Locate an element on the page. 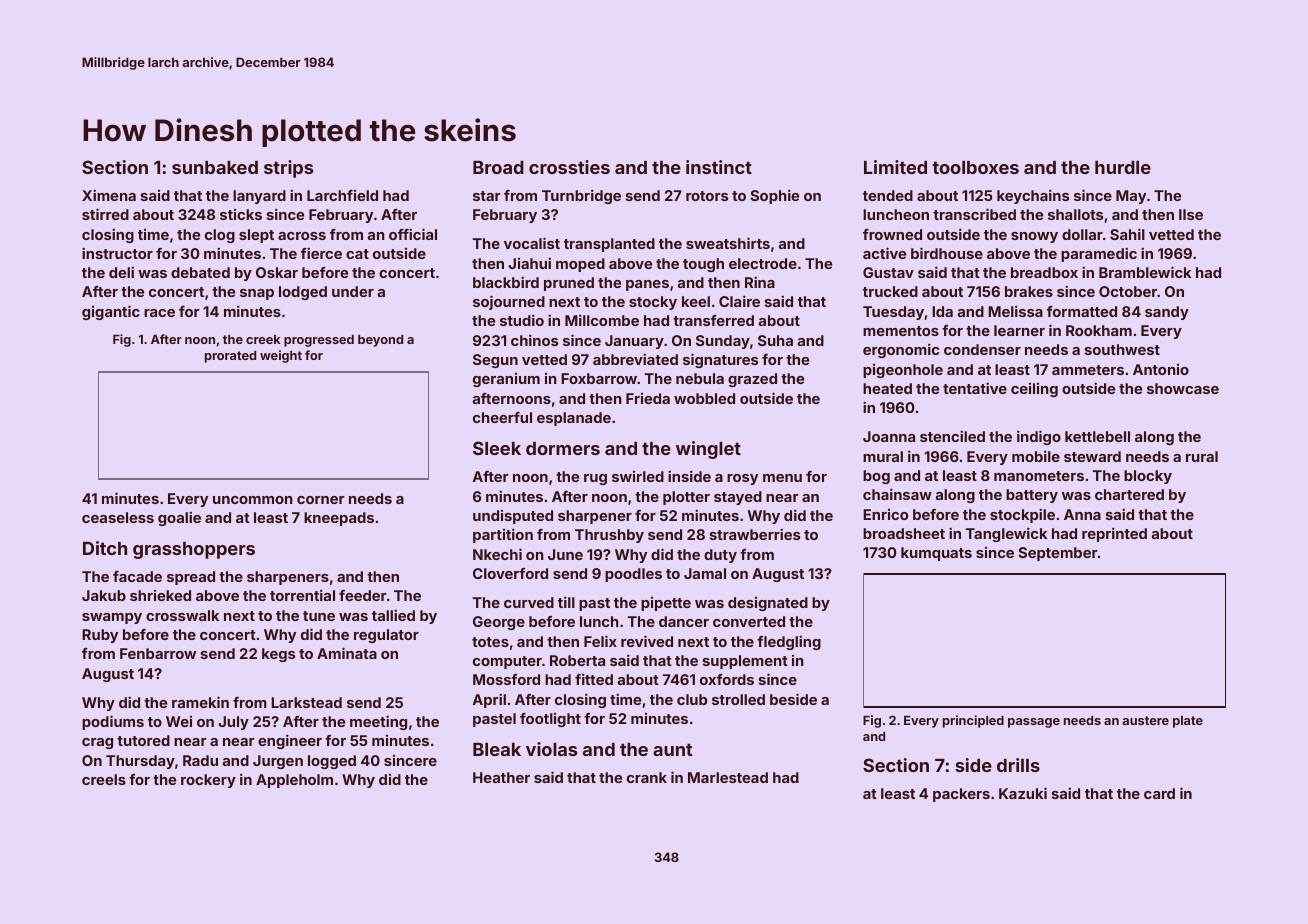 Image resolution: width=1308 pixels, height=924 pixels. creels is located at coordinates (104, 779).
